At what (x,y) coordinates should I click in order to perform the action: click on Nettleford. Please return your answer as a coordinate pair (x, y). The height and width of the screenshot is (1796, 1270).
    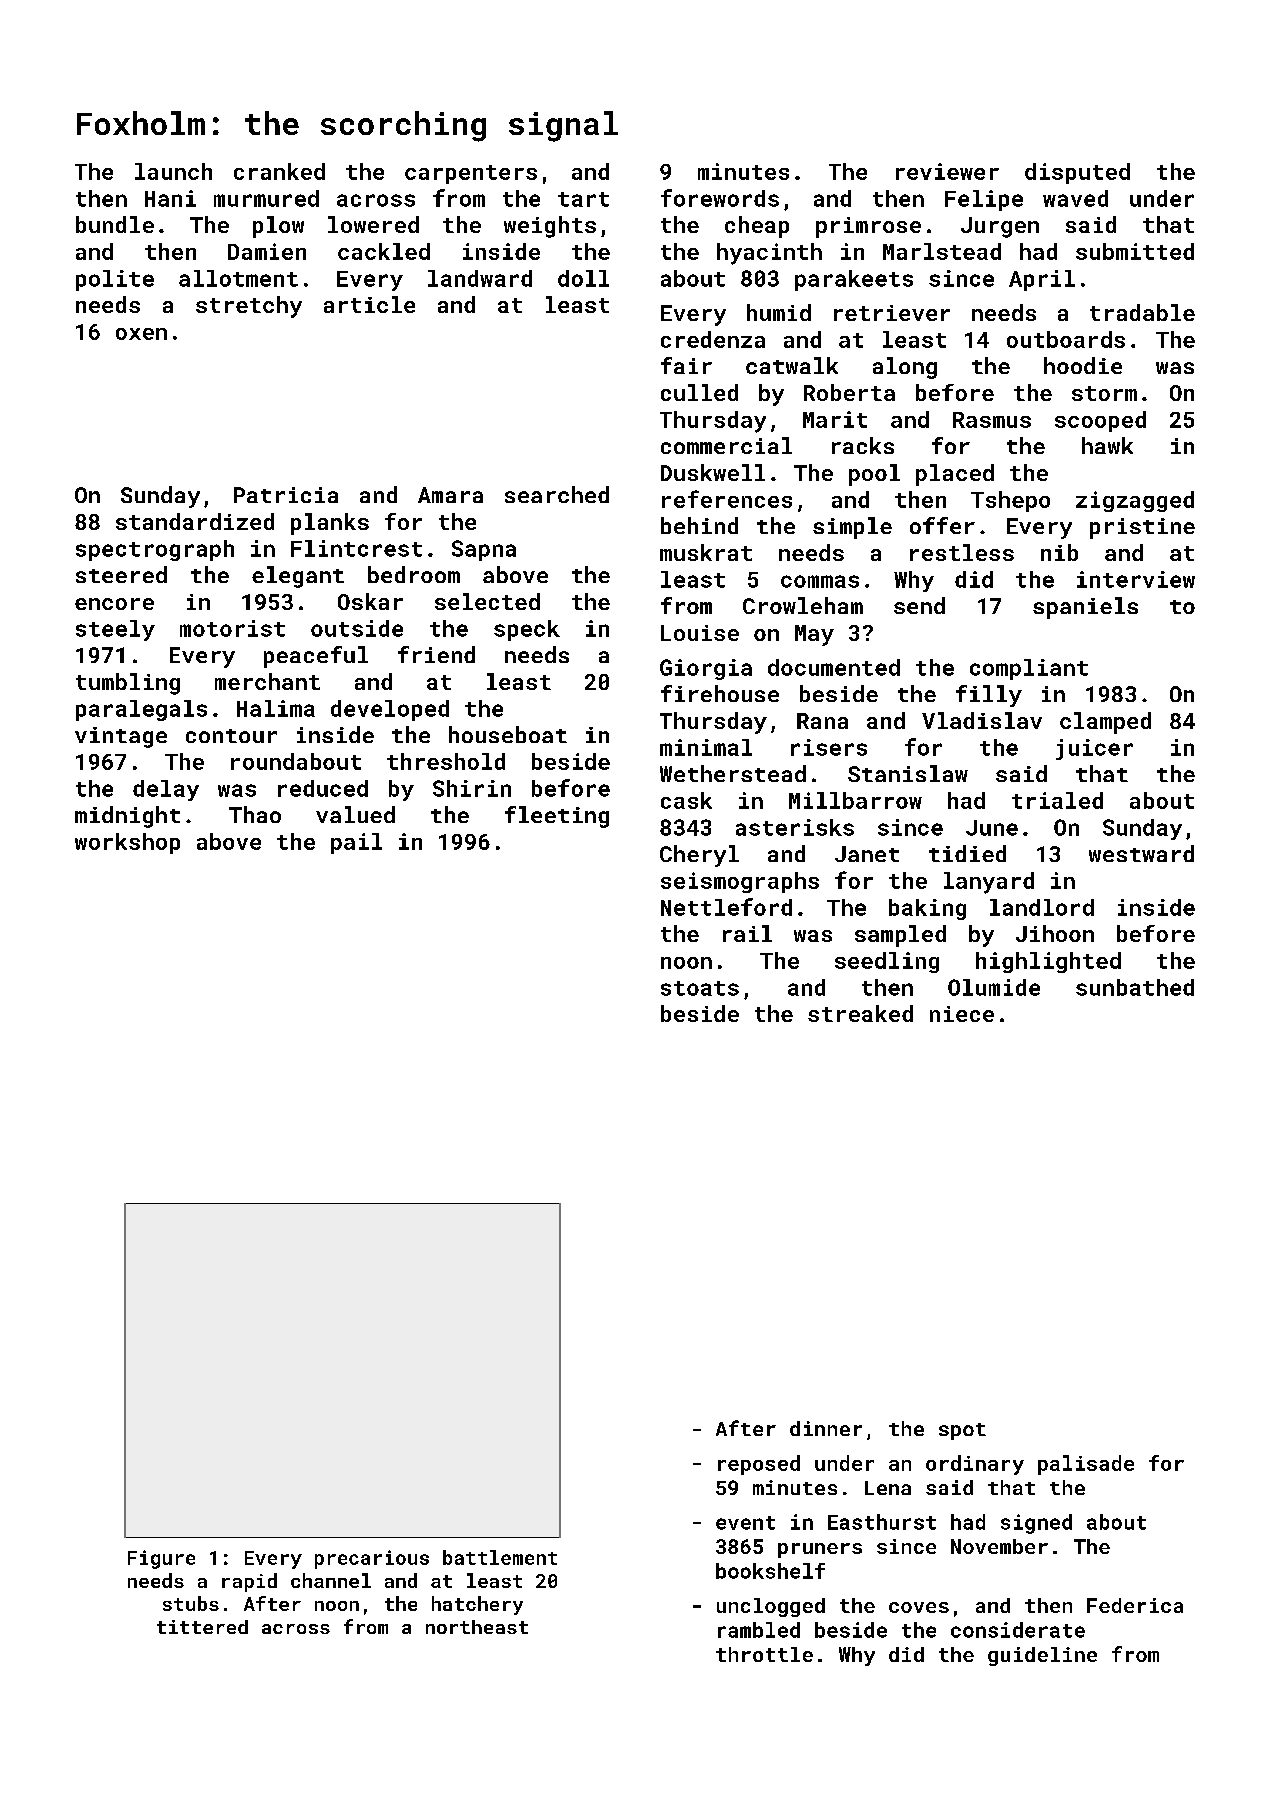
    Looking at the image, I should click on (726, 907).
